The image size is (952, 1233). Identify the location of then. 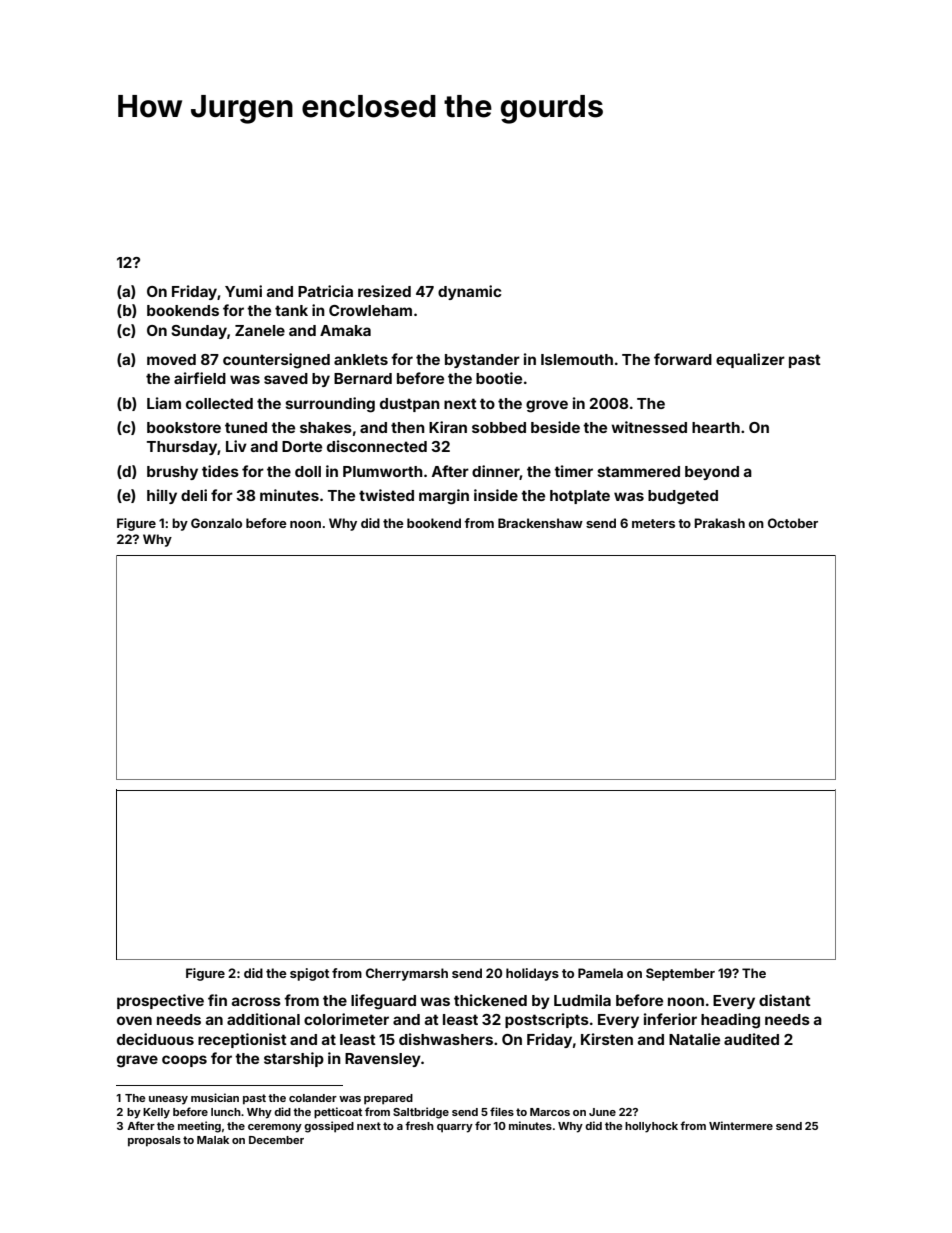
(408, 427).
